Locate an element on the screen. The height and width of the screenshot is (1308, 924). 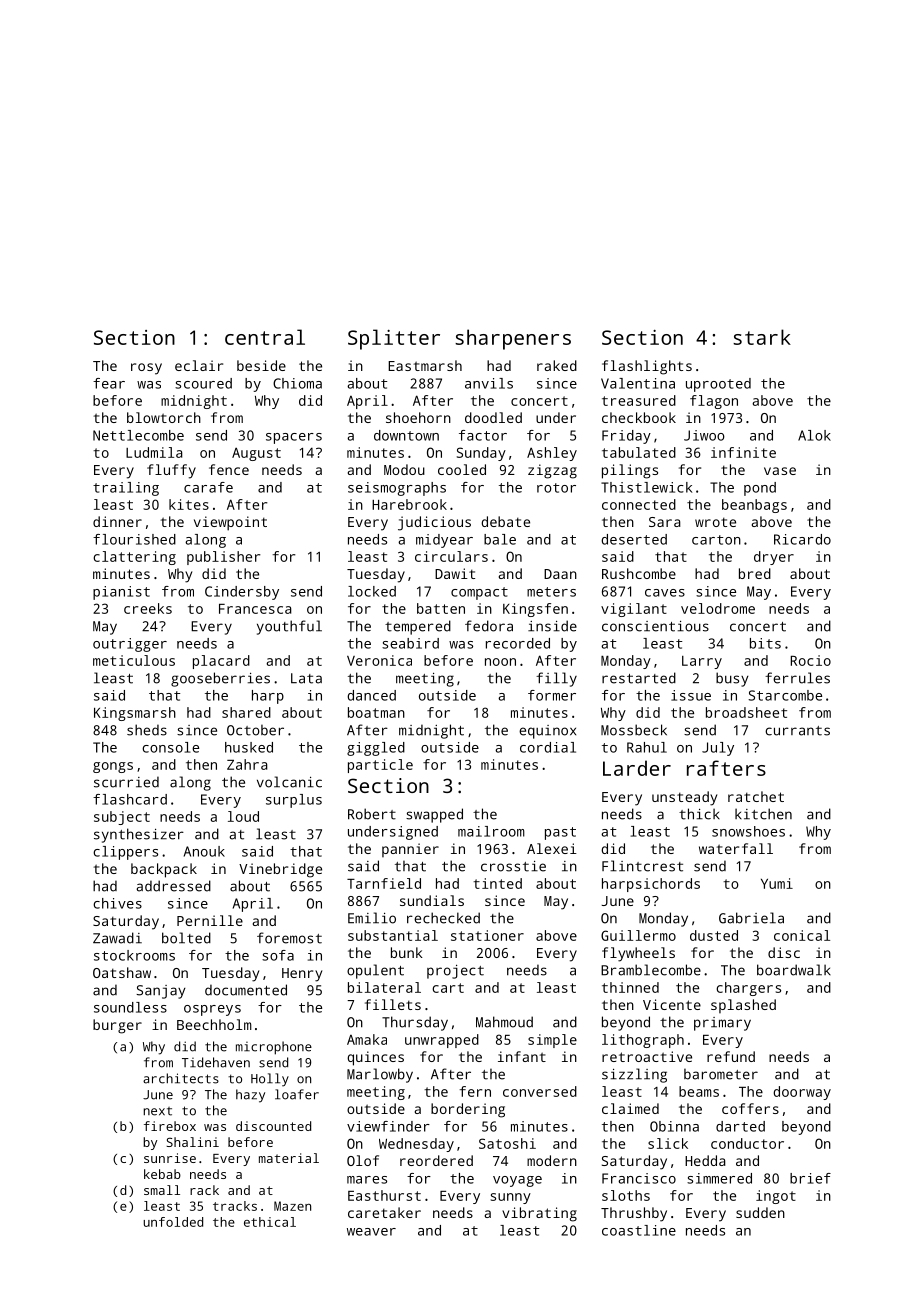
Olof is located at coordinates (363, 1160).
